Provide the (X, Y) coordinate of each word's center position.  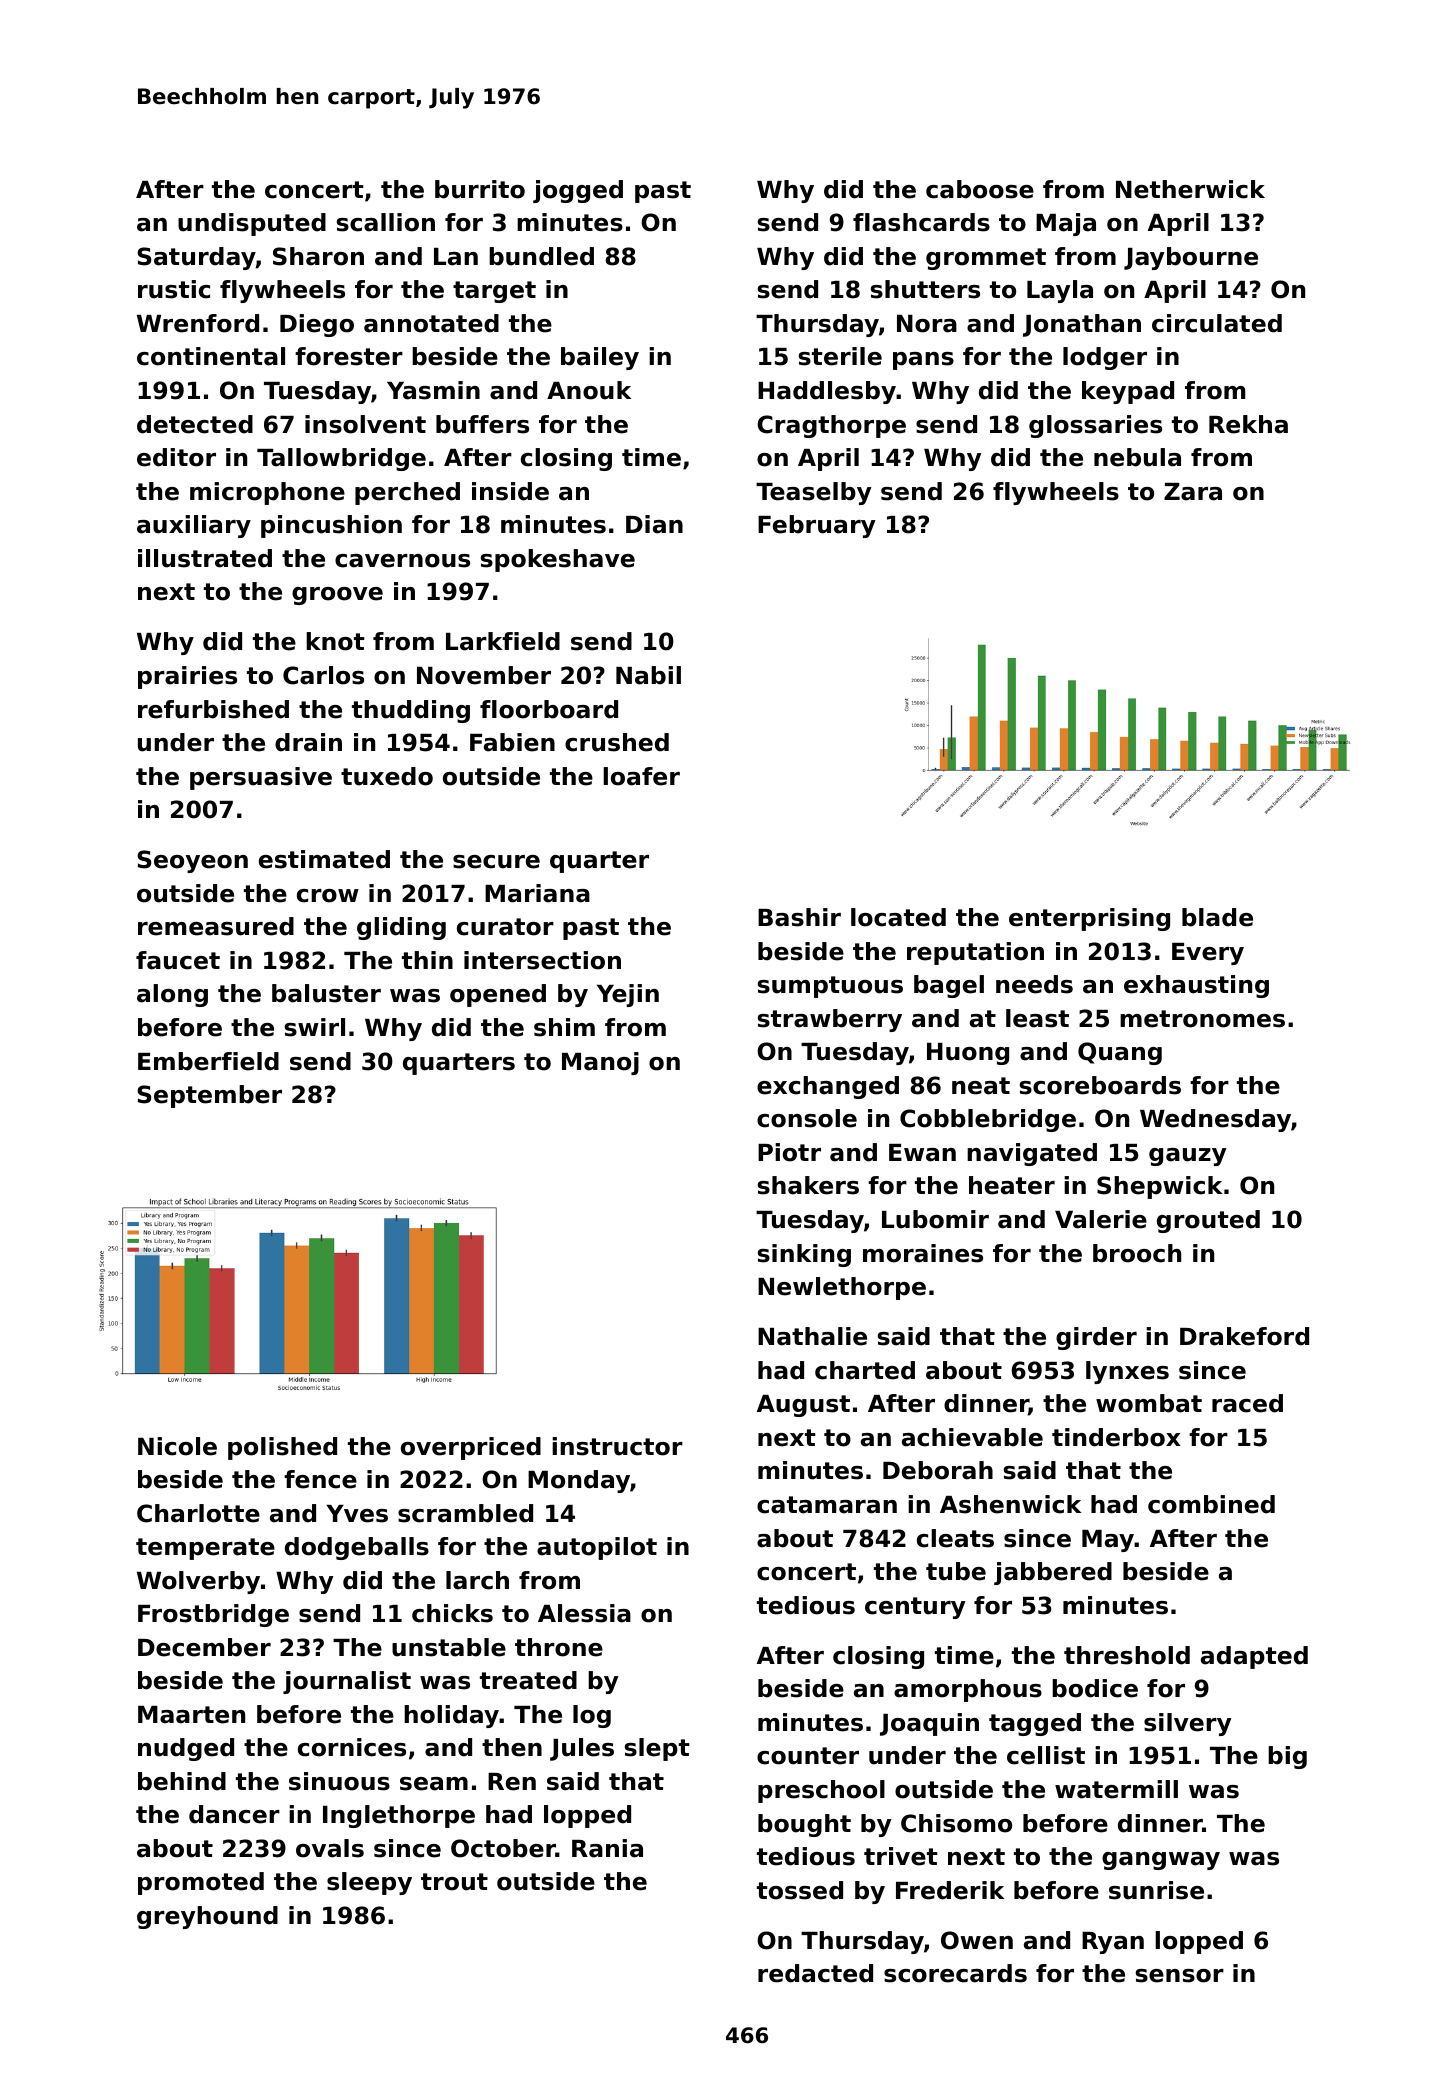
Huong (968, 1054)
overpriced (471, 1448)
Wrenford (198, 323)
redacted (815, 1973)
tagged (1035, 1724)
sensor (1180, 1976)
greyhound (207, 1917)
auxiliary (194, 526)
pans (923, 361)
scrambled (465, 1513)
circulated (1217, 323)
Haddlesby (827, 392)
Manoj (600, 1063)
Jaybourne (1191, 258)
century (915, 1608)
